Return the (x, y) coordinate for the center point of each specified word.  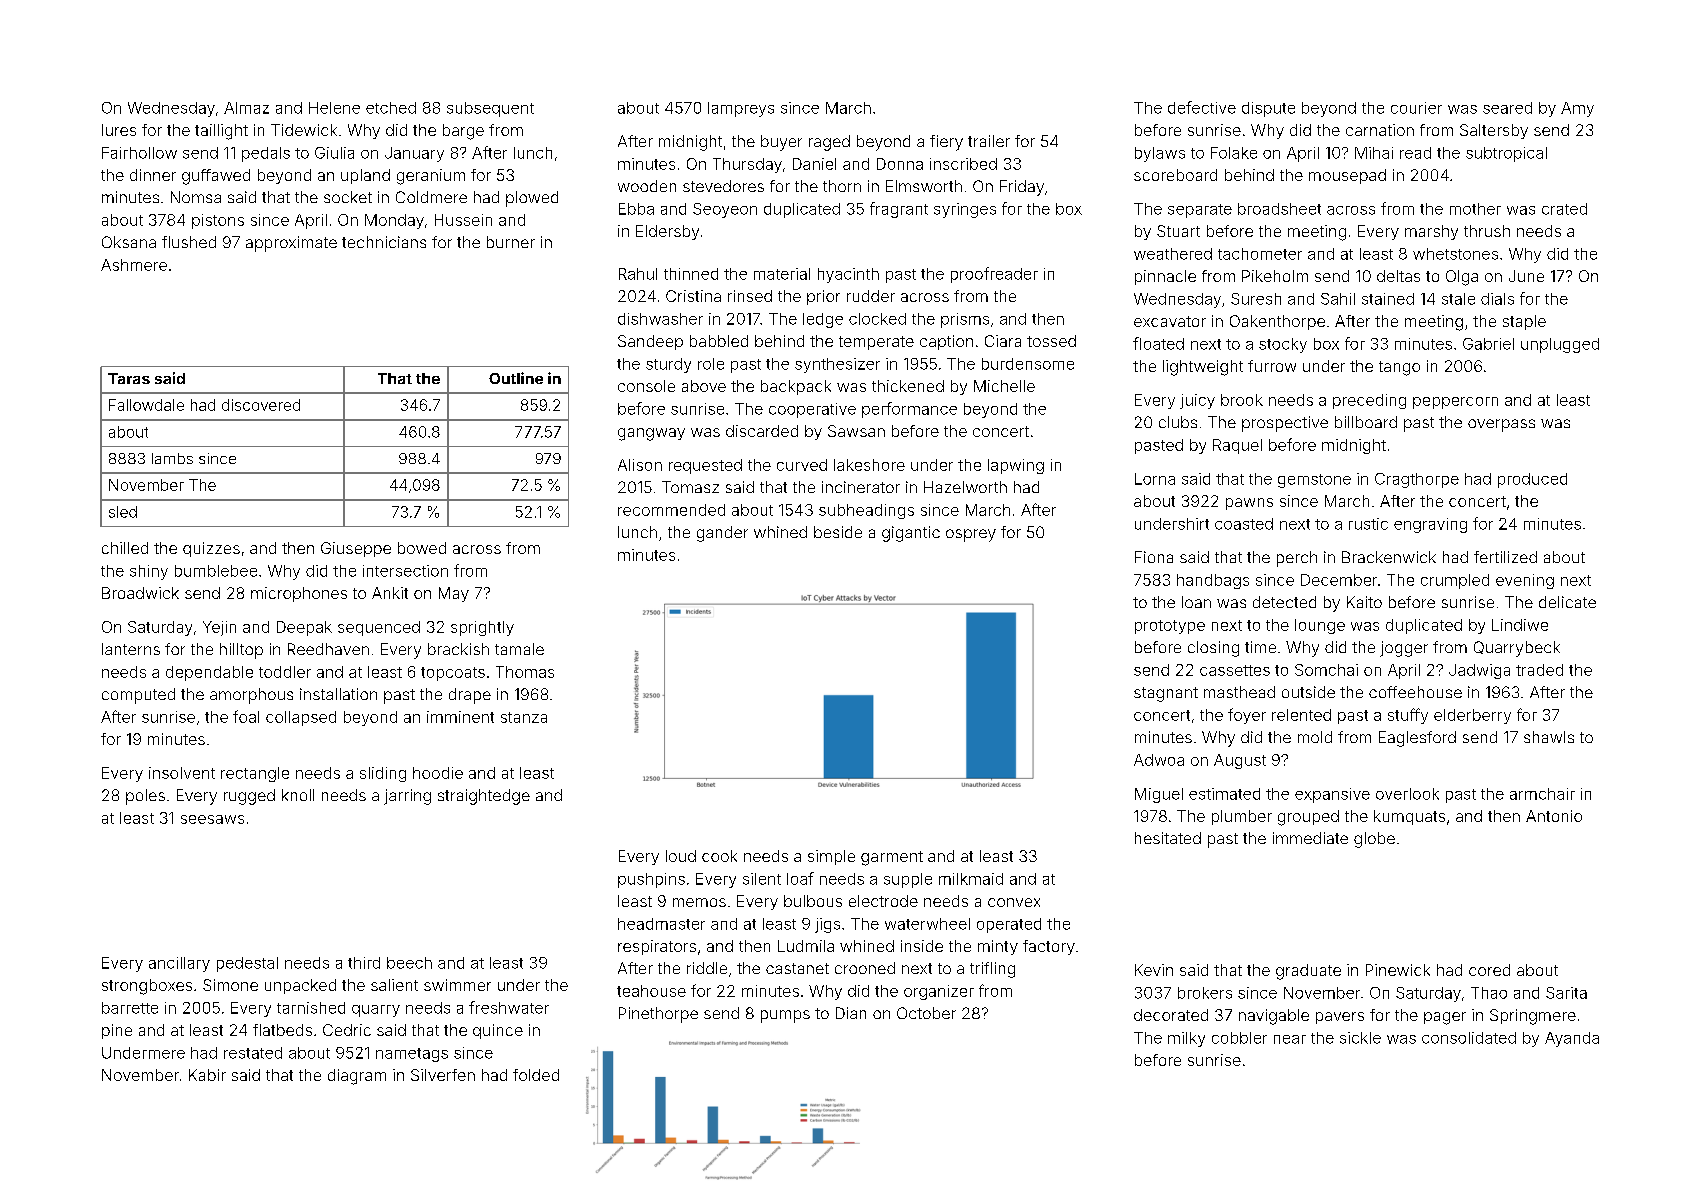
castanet (797, 968)
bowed (422, 548)
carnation (1380, 130)
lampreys (741, 109)
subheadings (866, 511)
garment (892, 858)
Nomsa (196, 197)
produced (1532, 480)
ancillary (179, 964)
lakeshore (869, 465)
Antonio (1554, 816)
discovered (261, 405)
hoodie (438, 773)
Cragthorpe (1417, 480)
